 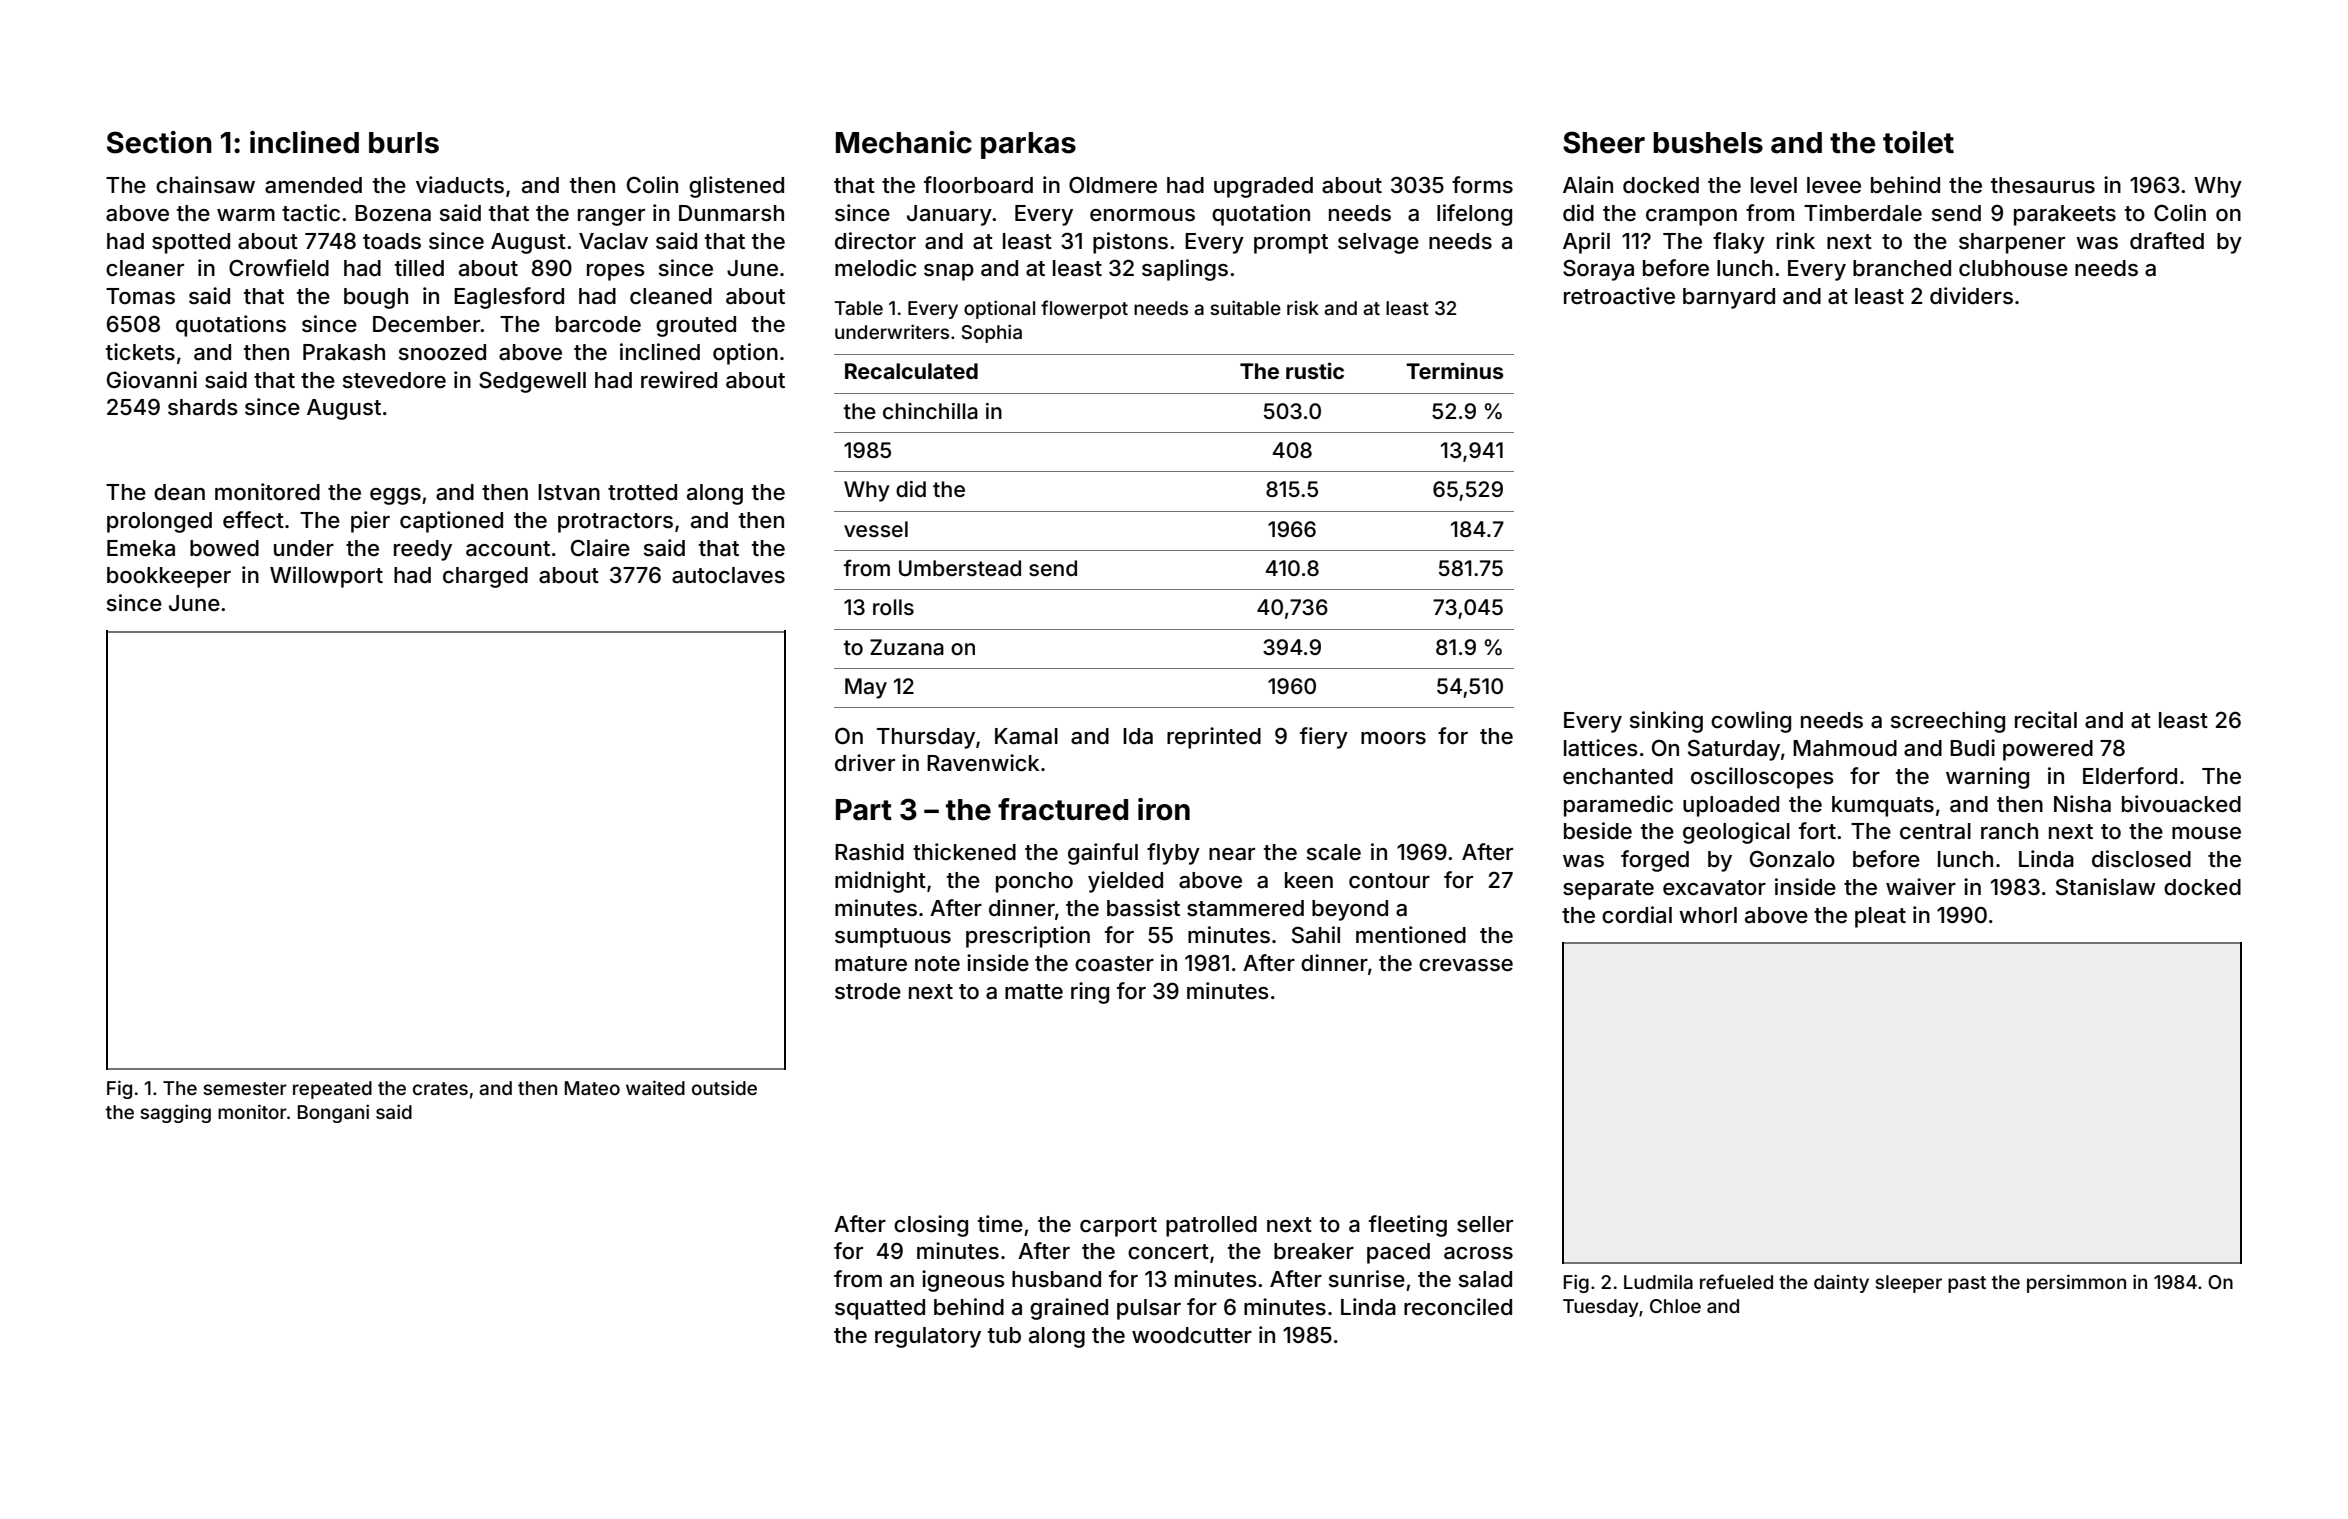 I want to click on parkas, so click(x=1028, y=145).
